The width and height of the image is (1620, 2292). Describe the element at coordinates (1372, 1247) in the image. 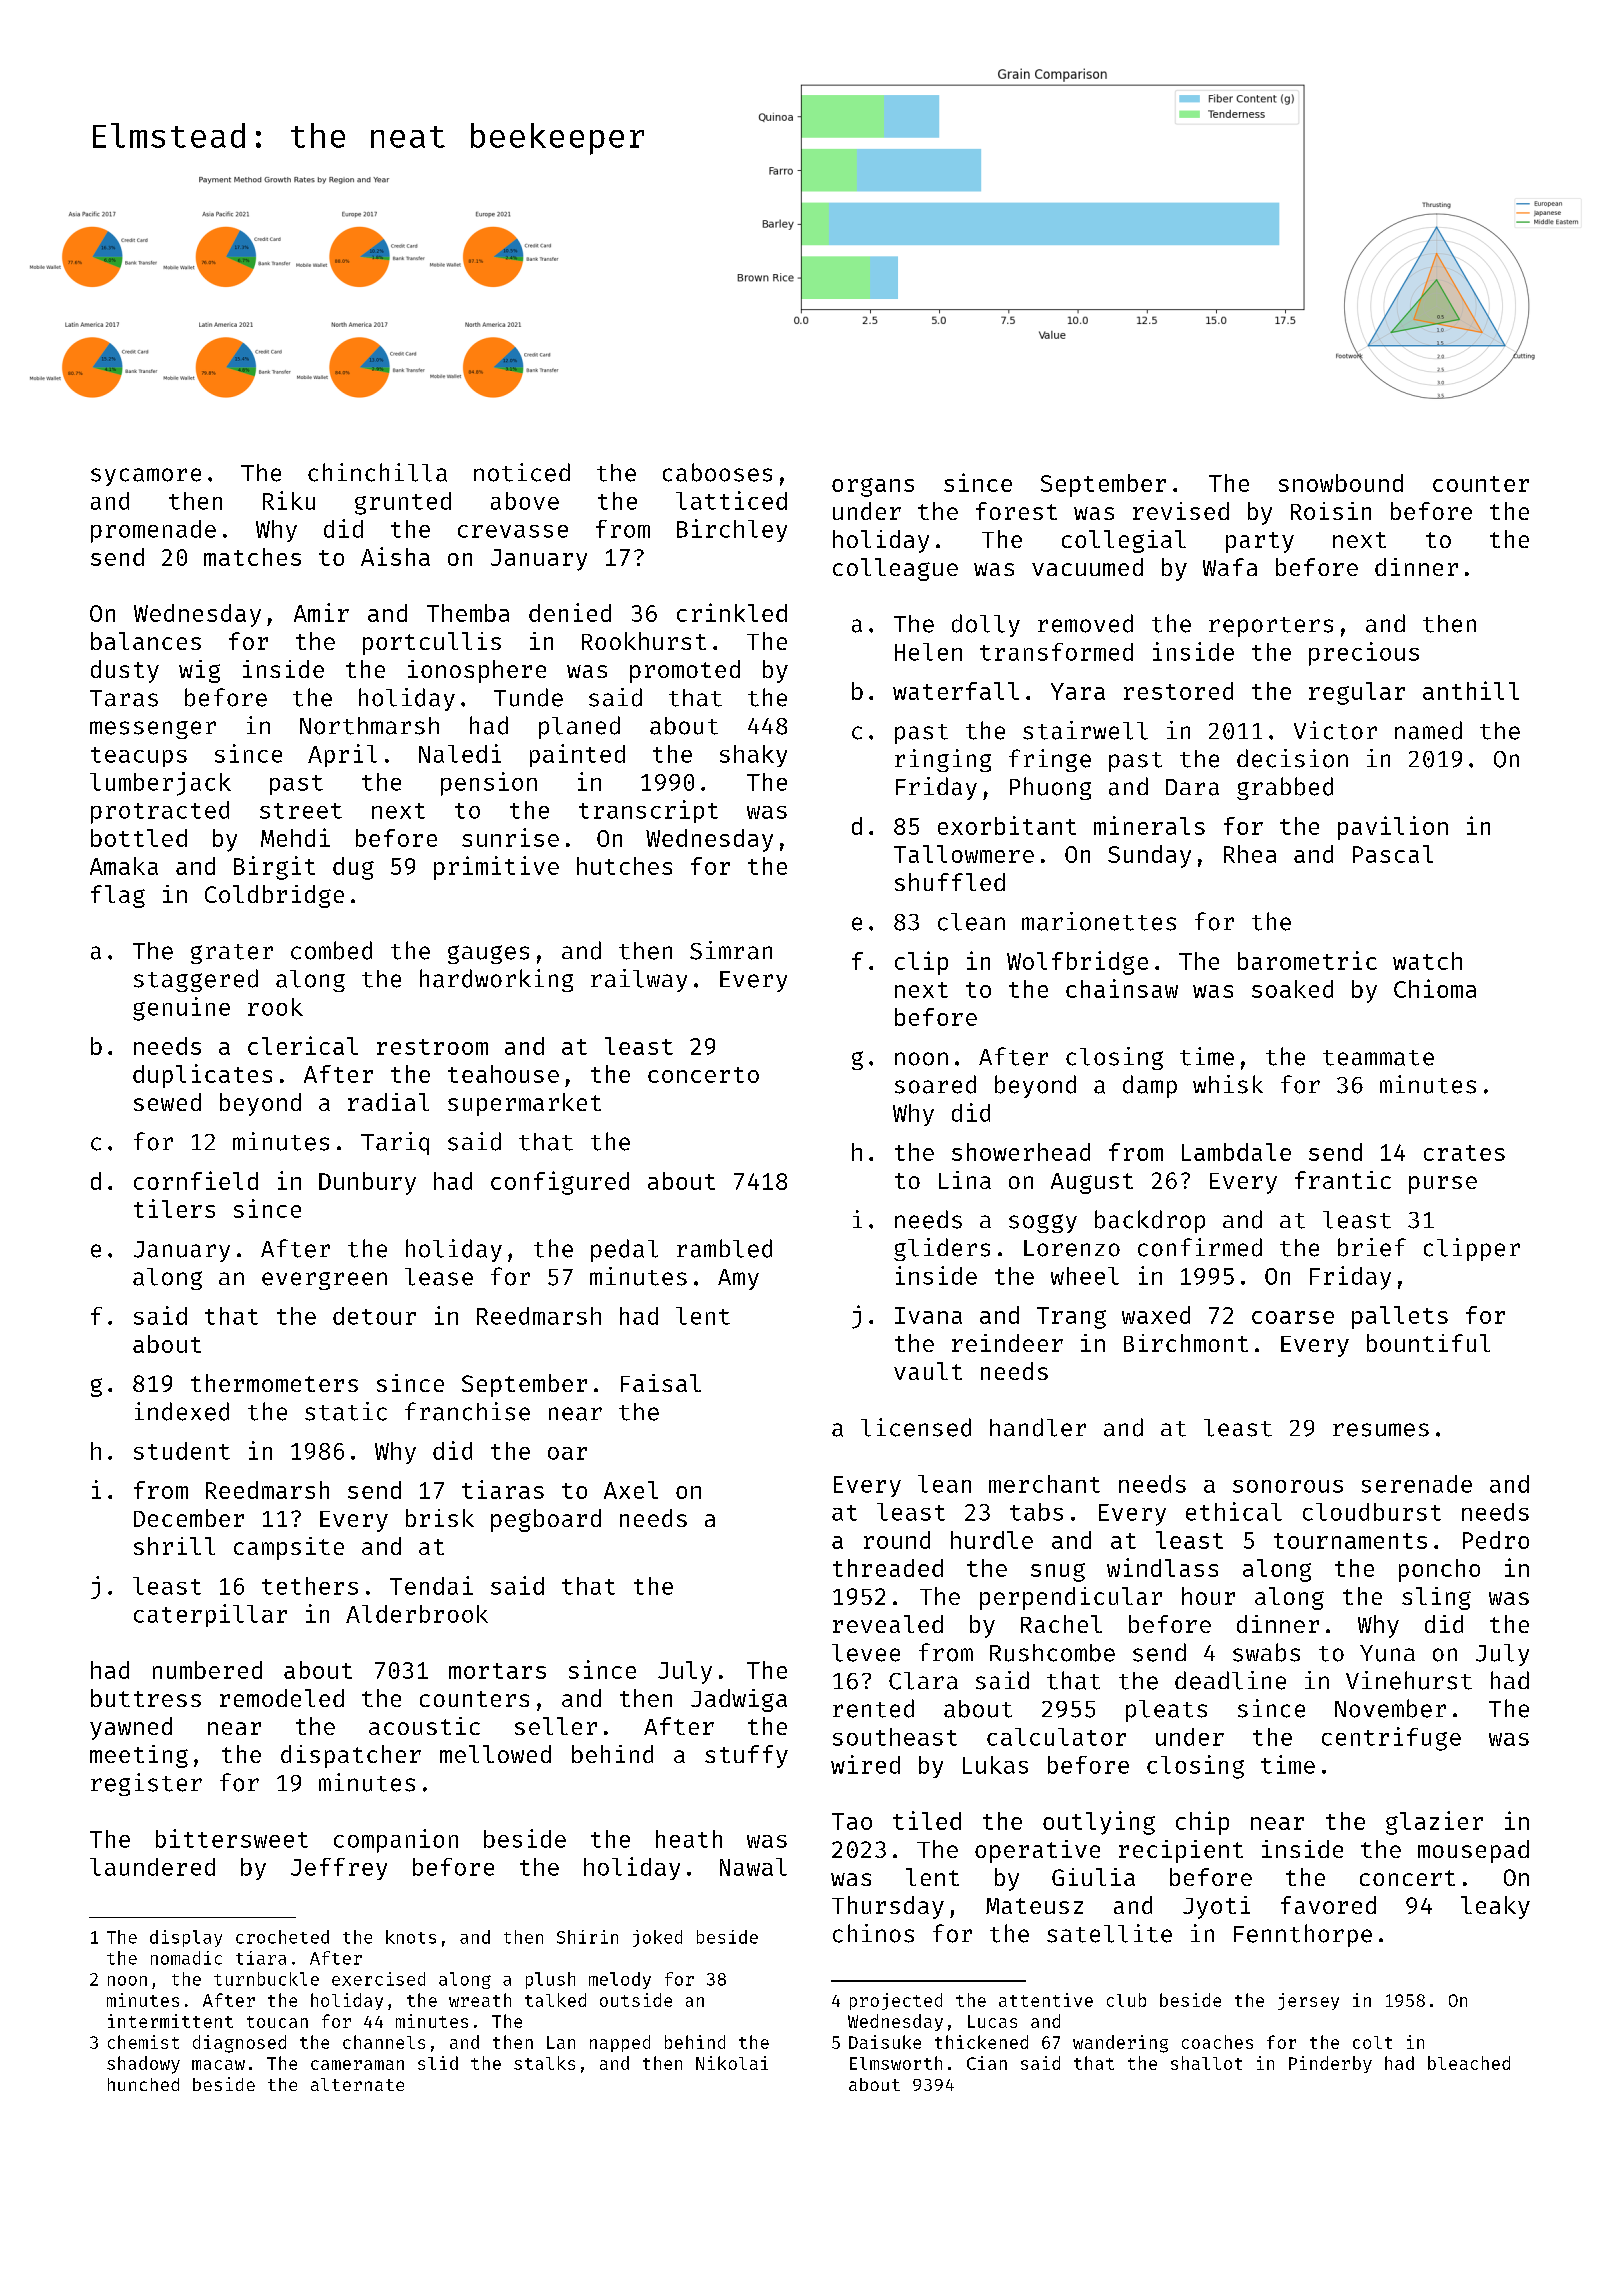

I see `brief` at that location.
